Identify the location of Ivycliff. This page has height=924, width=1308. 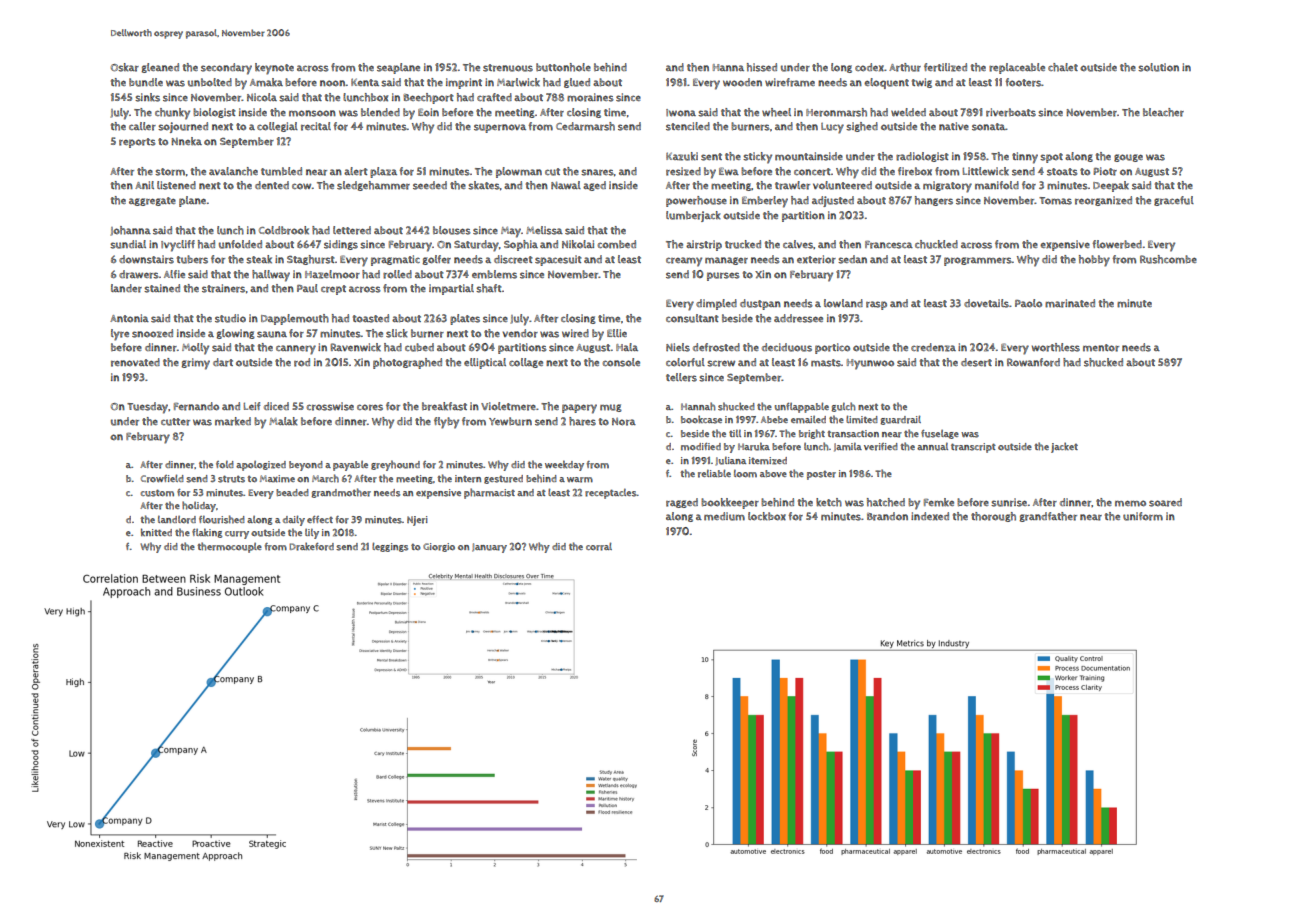
(178, 246).
